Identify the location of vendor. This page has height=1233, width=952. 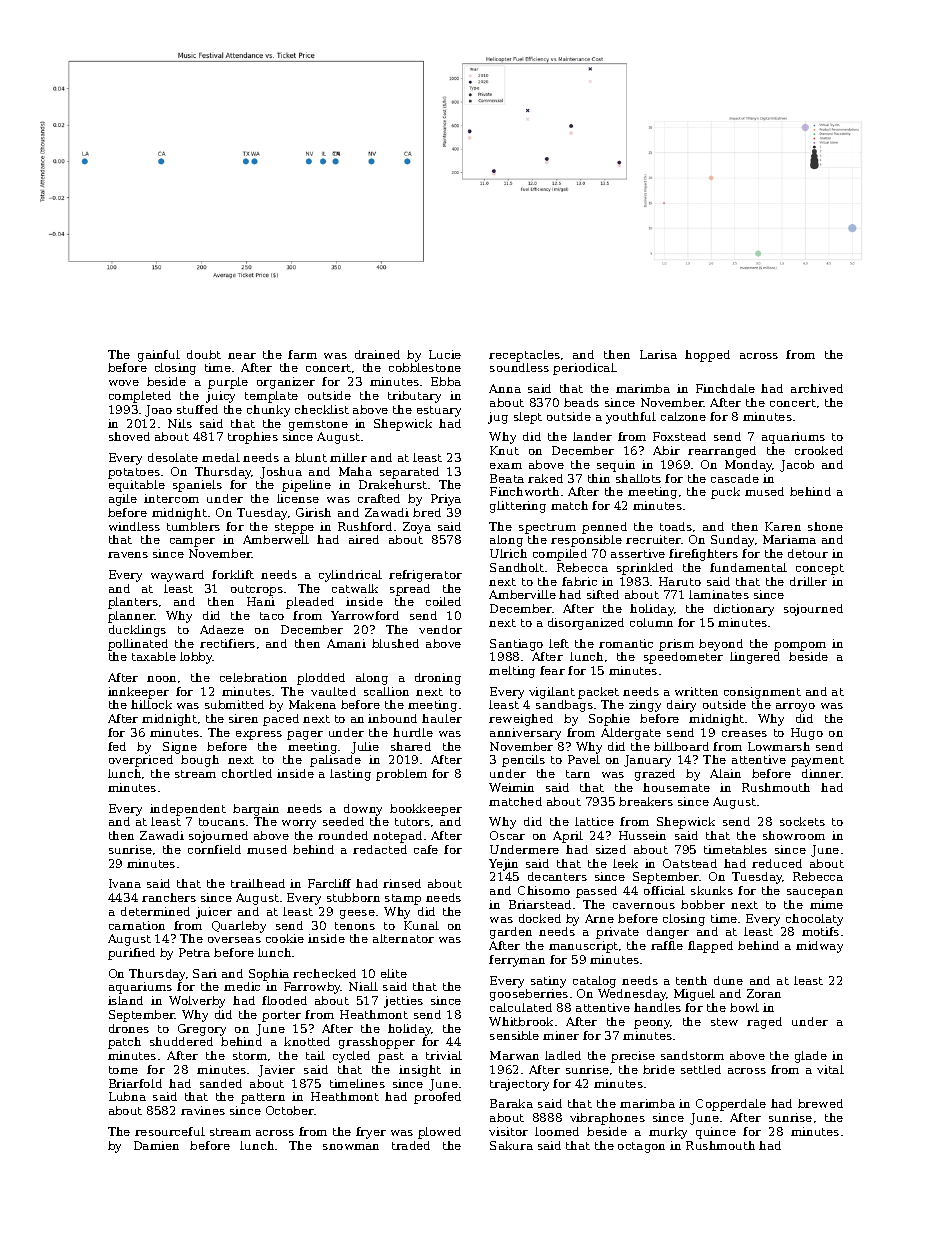
(440, 629).
